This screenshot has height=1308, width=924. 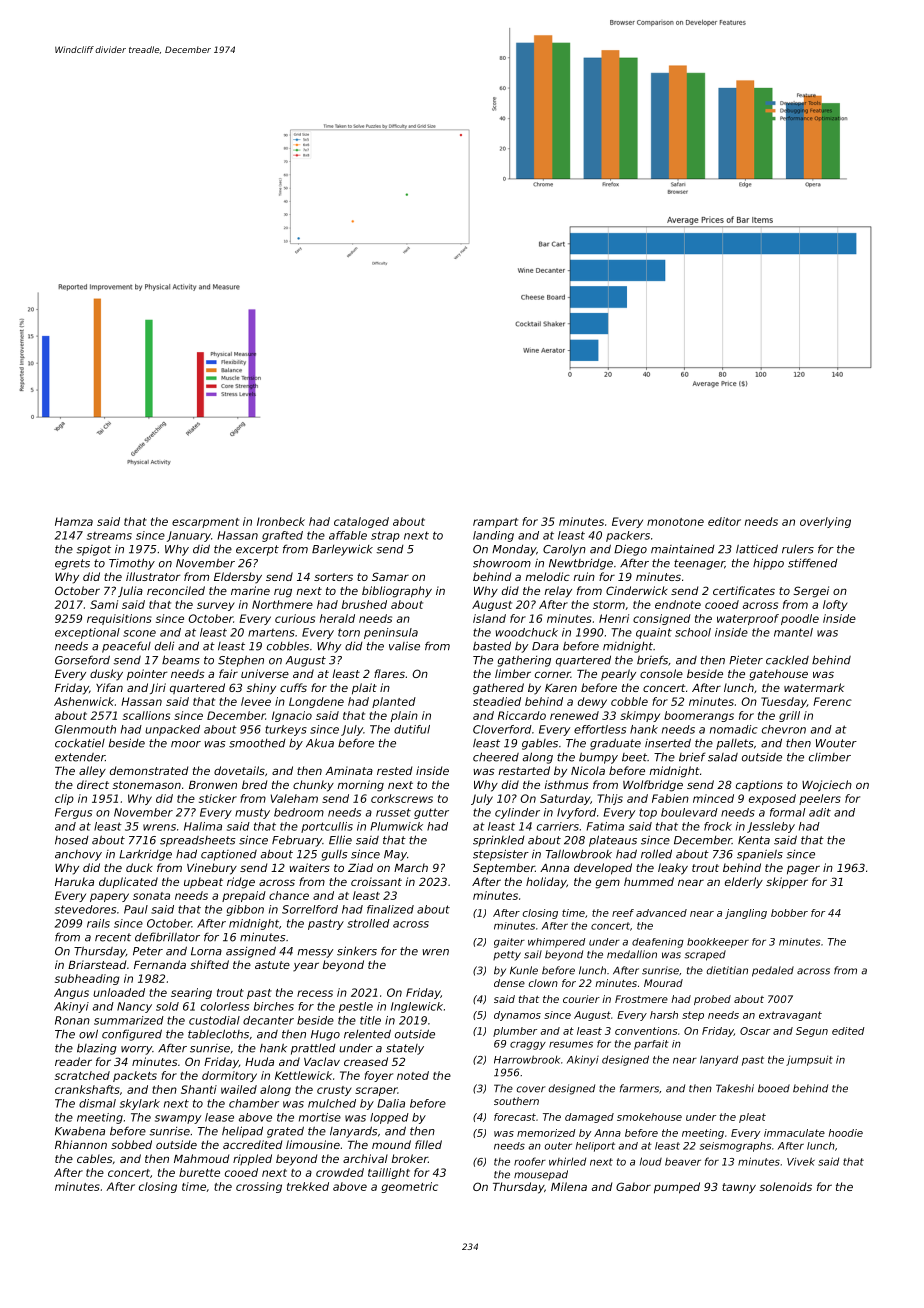 I want to click on Hamza, so click(x=74, y=521).
